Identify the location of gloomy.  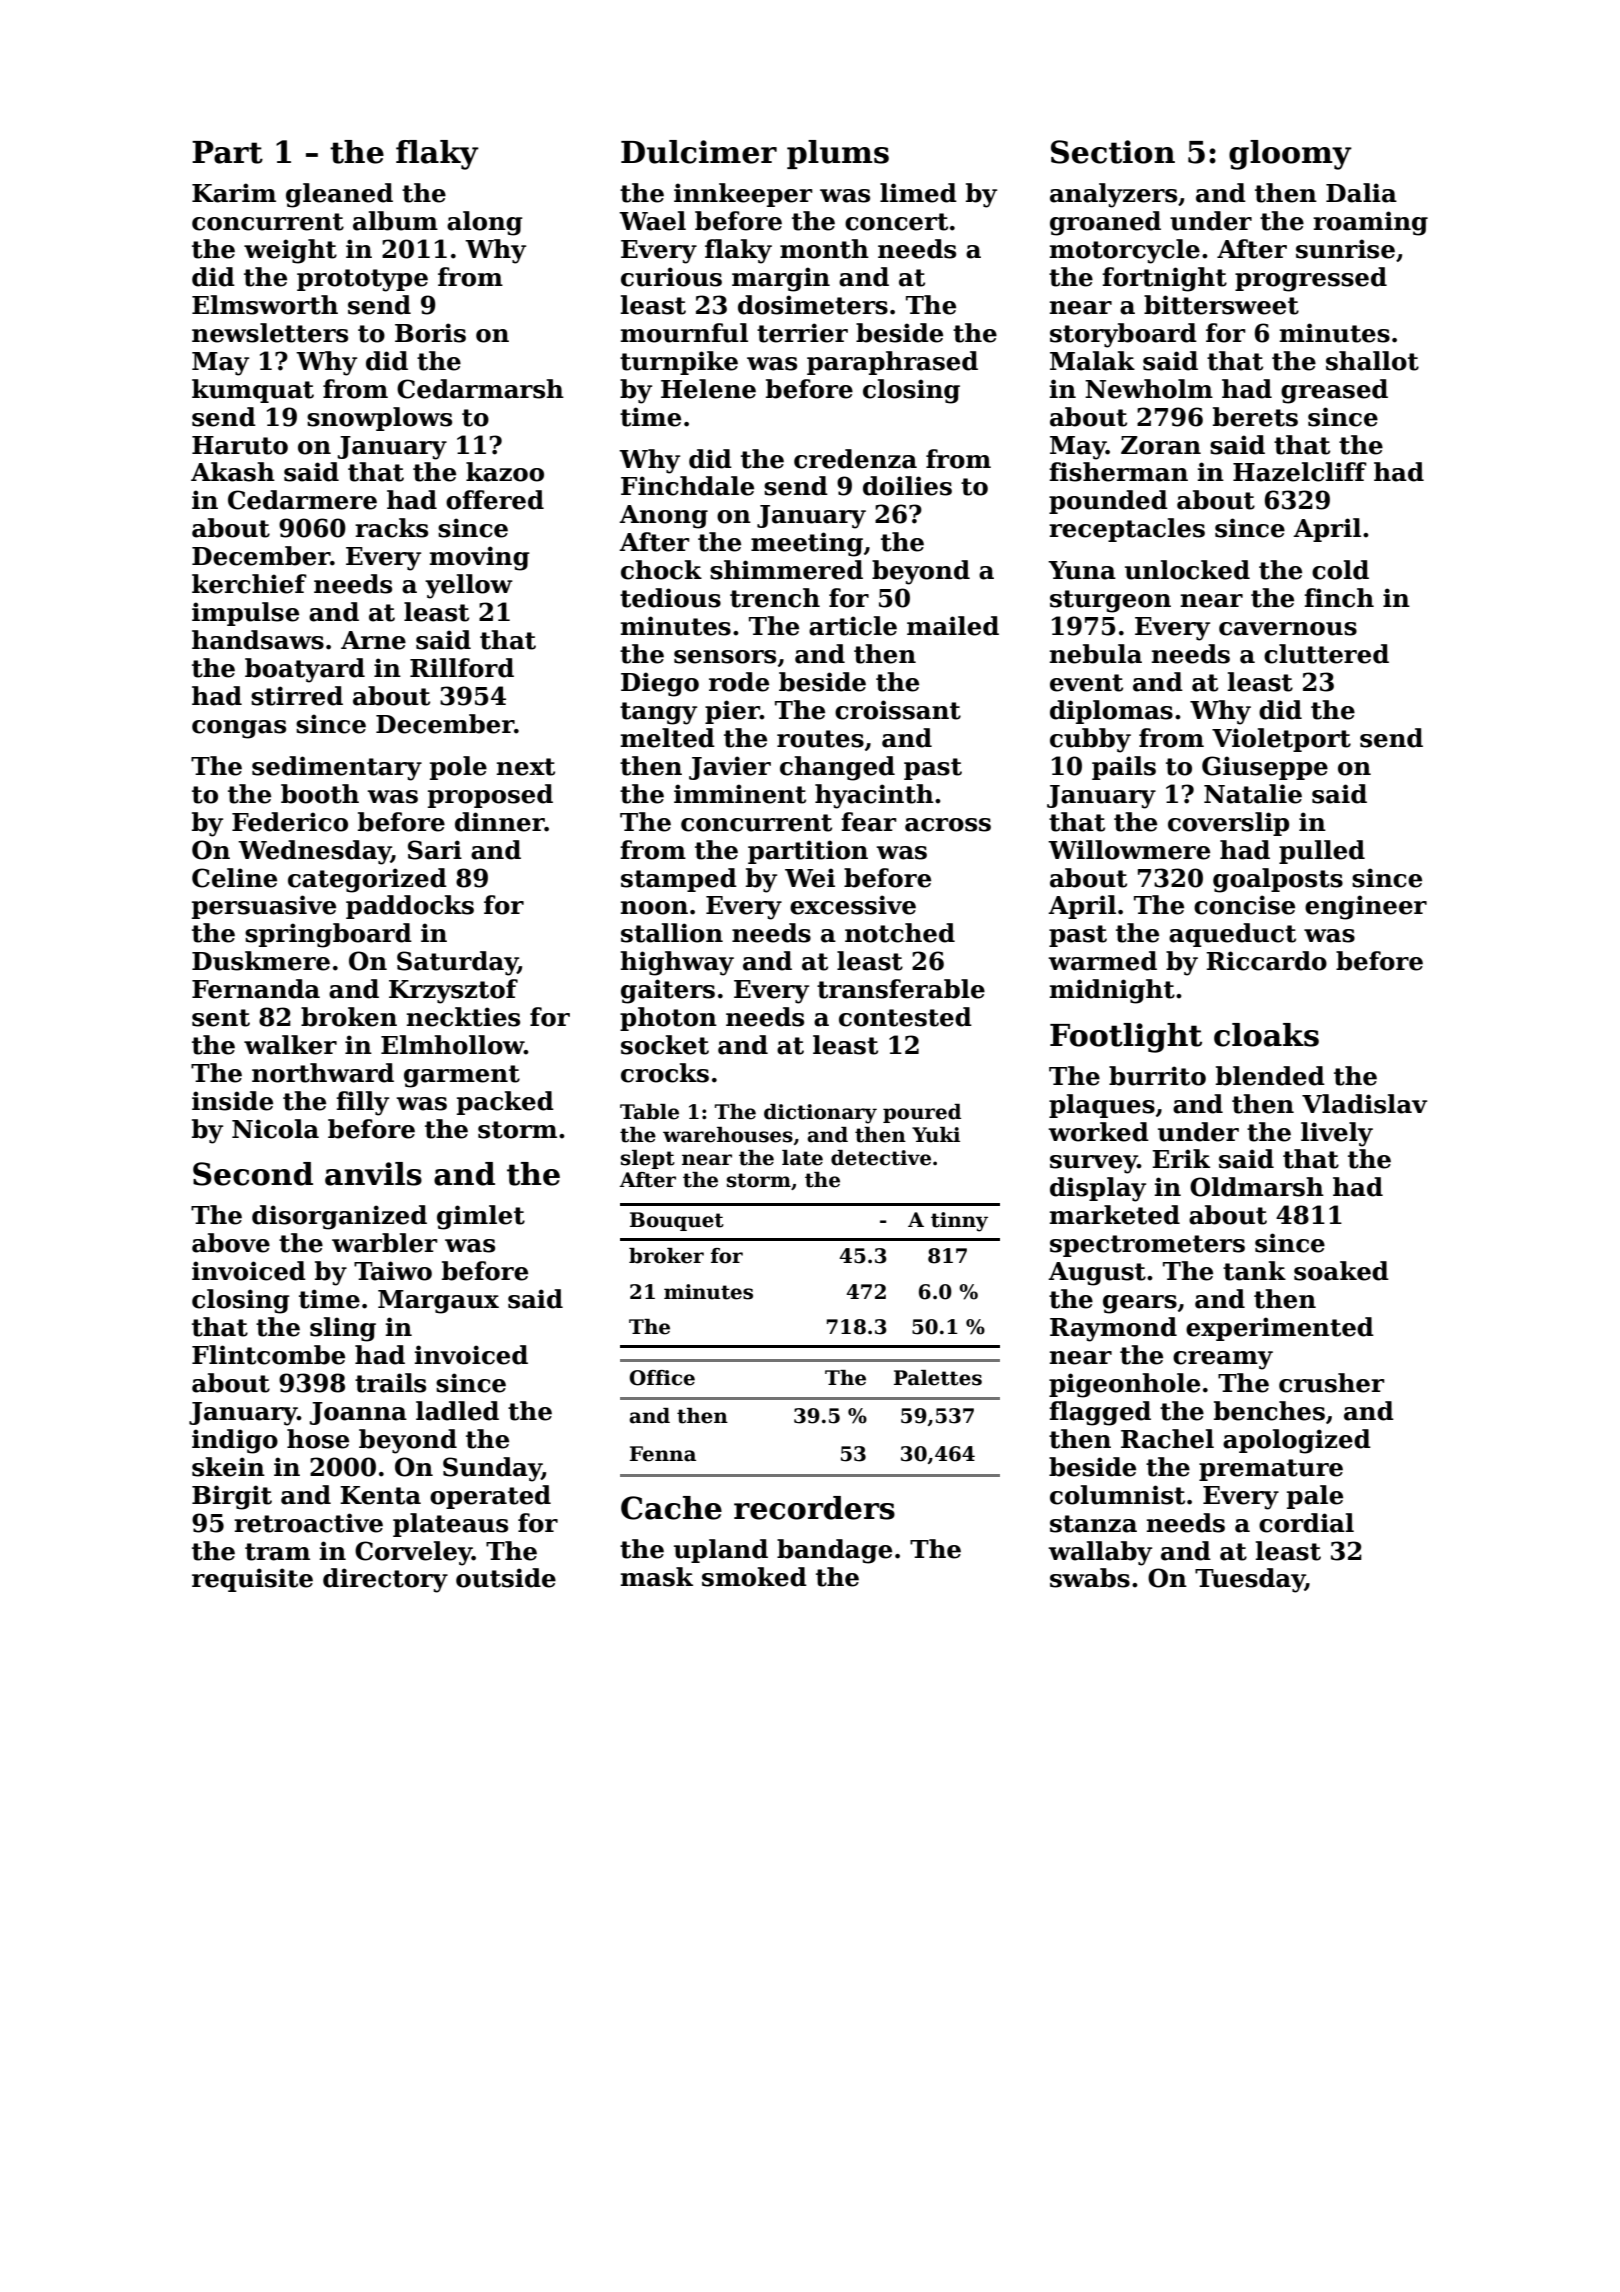
(1290, 155).
